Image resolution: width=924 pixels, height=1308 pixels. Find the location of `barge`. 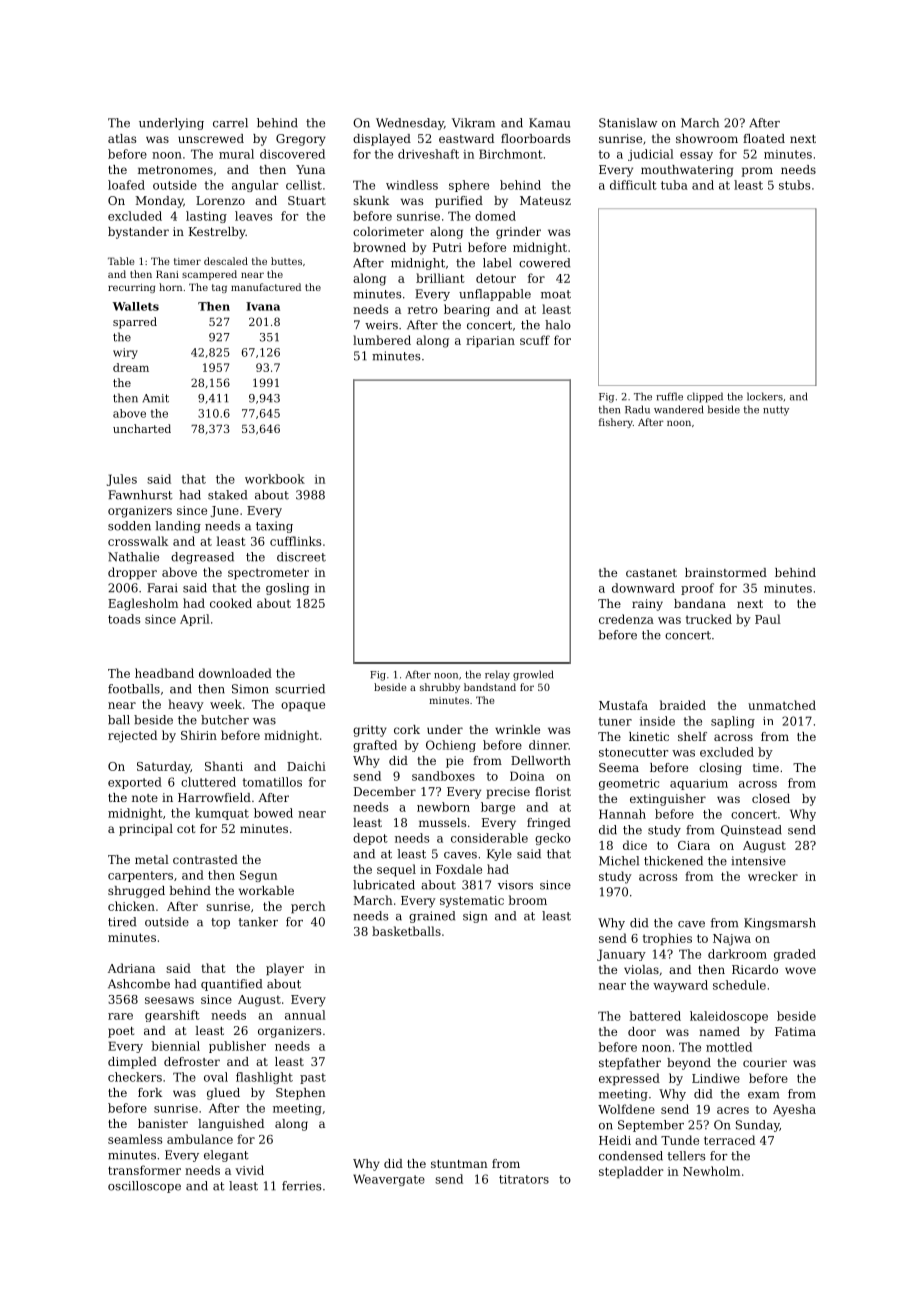

barge is located at coordinates (498, 808).
